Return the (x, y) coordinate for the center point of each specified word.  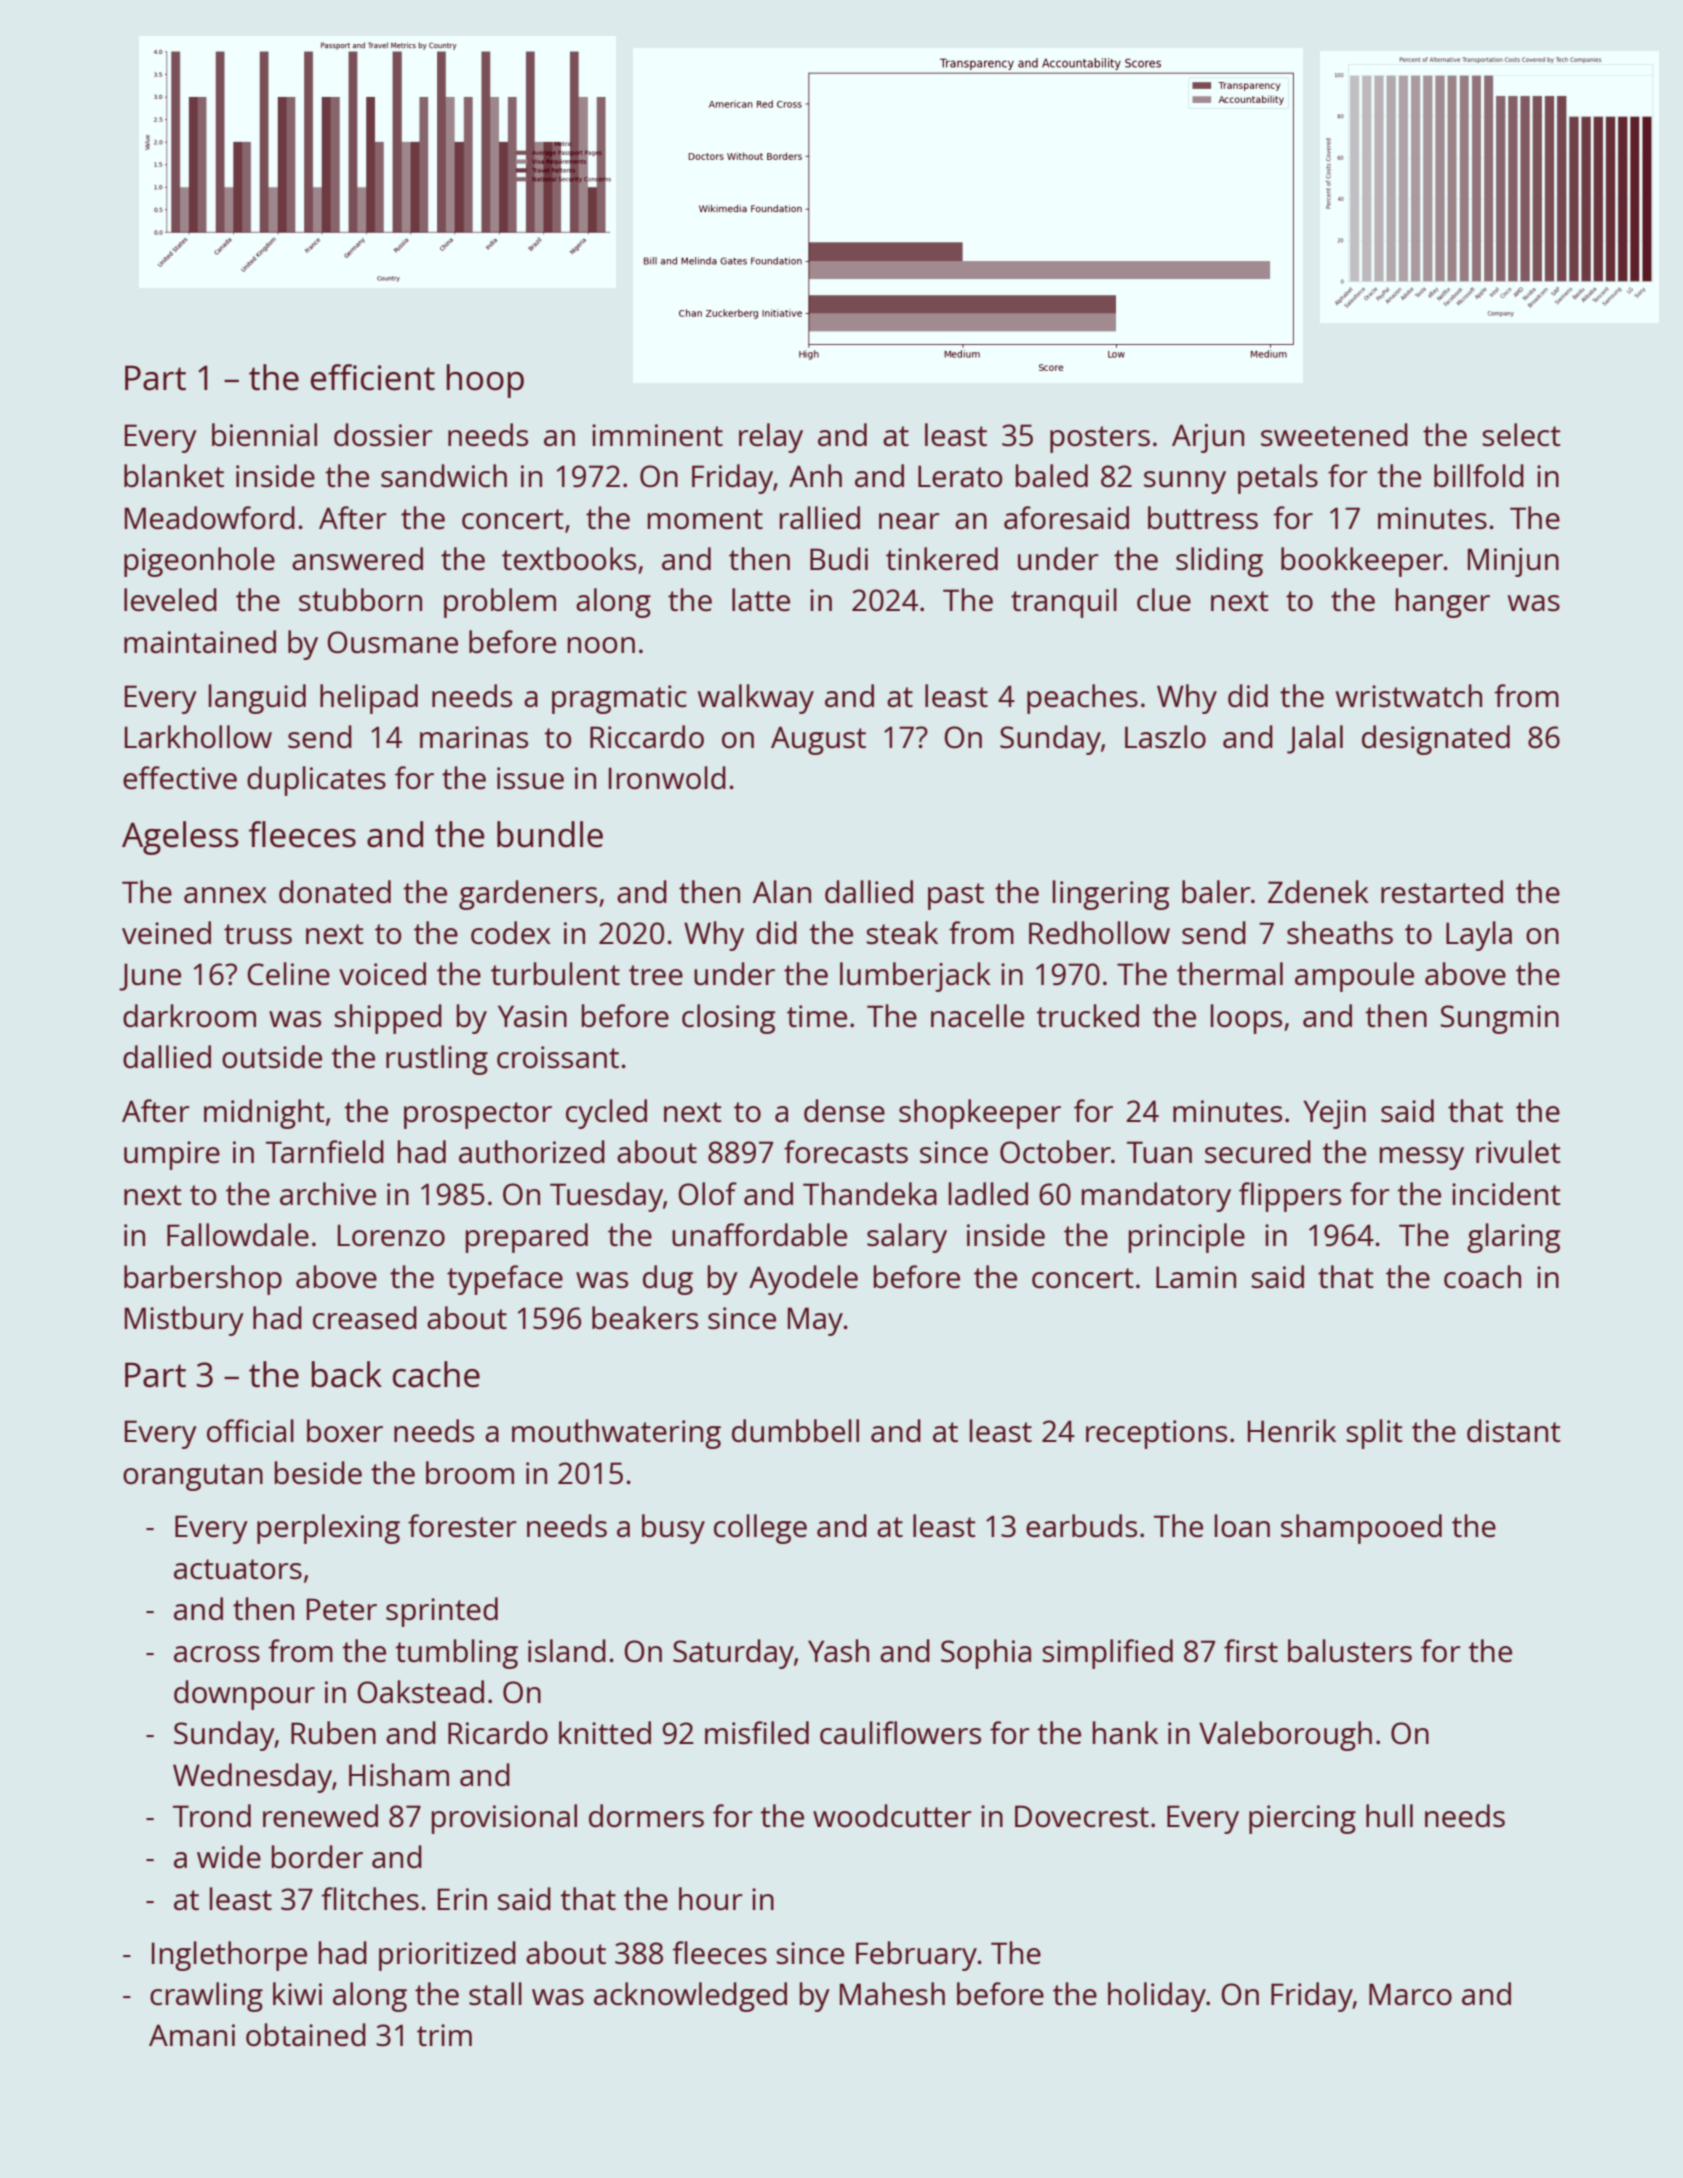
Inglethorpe (229, 1956)
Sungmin (1500, 1019)
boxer (345, 1431)
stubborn (360, 600)
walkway (756, 699)
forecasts (846, 1152)
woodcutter (892, 1816)
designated (1436, 740)
